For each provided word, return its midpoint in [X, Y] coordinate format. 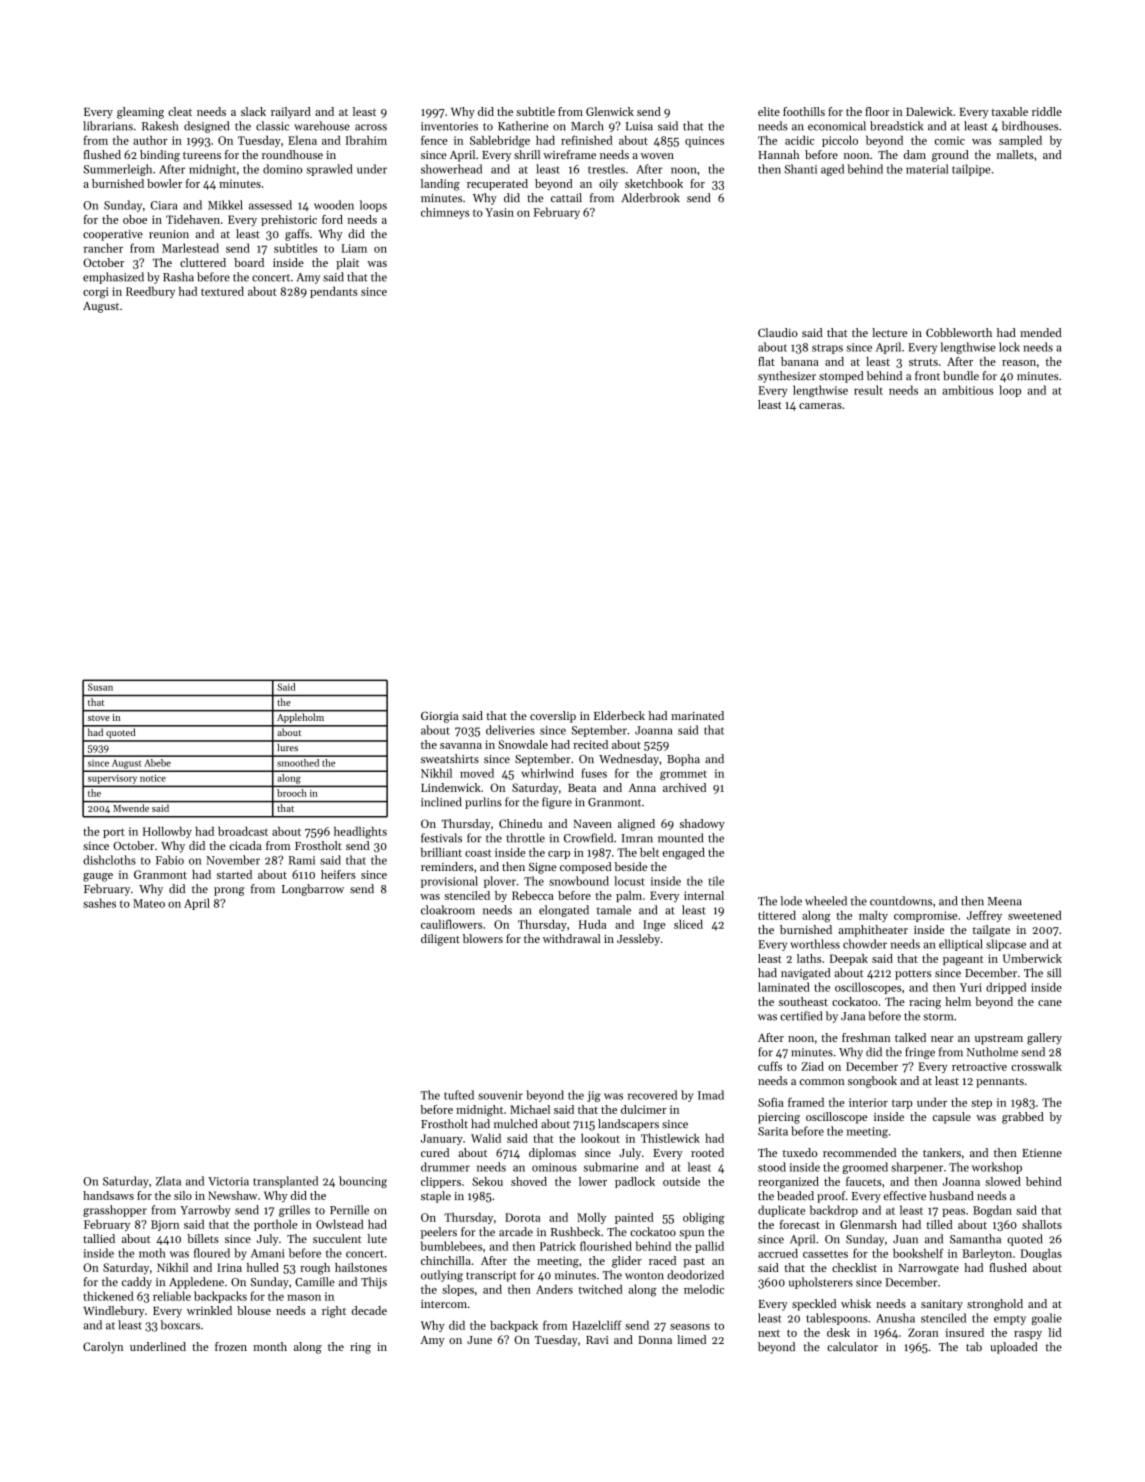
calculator [852, 1347]
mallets [1015, 154]
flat [766, 361]
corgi [96, 293]
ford [332, 219]
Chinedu [520, 823]
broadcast [243, 831]
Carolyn [103, 1348]
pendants [334, 292]
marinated [697, 715]
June [479, 1340]
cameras [820, 406]
